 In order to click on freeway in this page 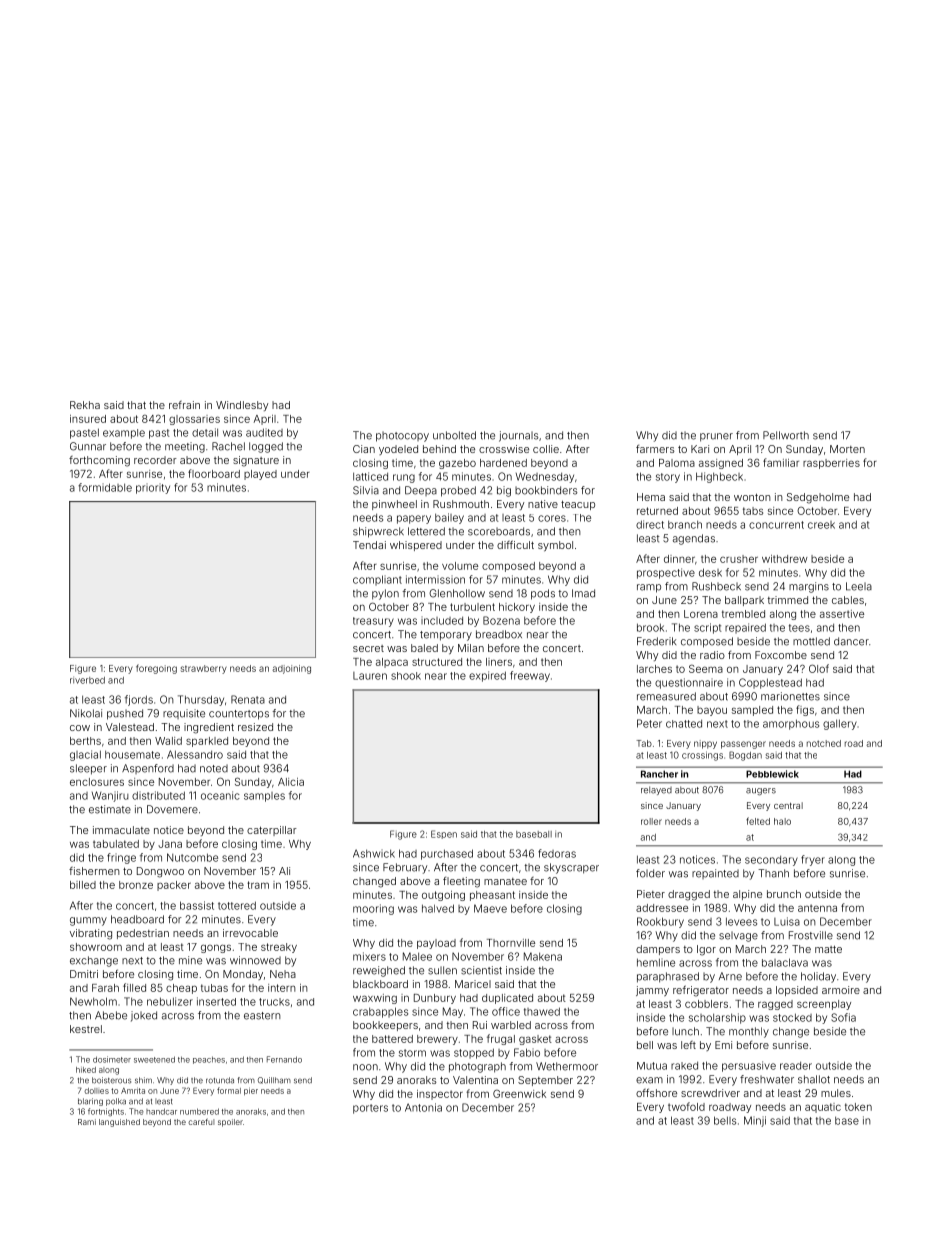, I will do `click(530, 676)`.
